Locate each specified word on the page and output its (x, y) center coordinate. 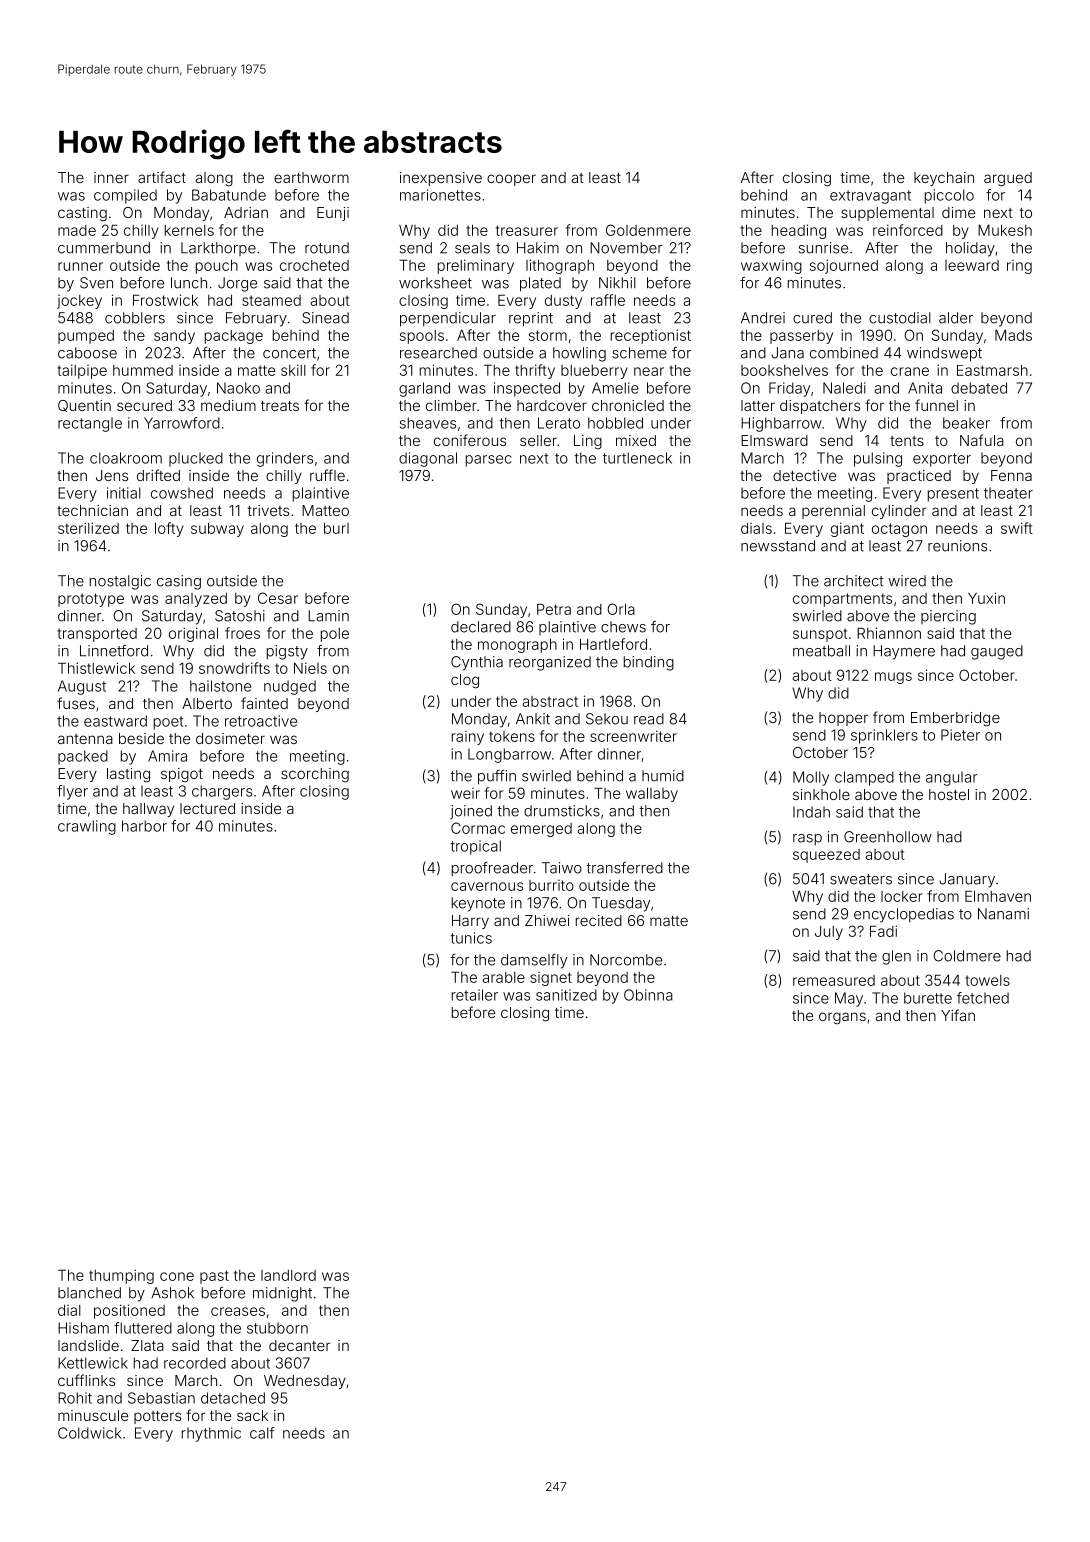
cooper (511, 180)
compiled (125, 196)
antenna (85, 739)
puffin (497, 777)
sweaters (861, 879)
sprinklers (884, 736)
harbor (144, 826)
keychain (944, 179)
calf (262, 1433)
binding (649, 663)
